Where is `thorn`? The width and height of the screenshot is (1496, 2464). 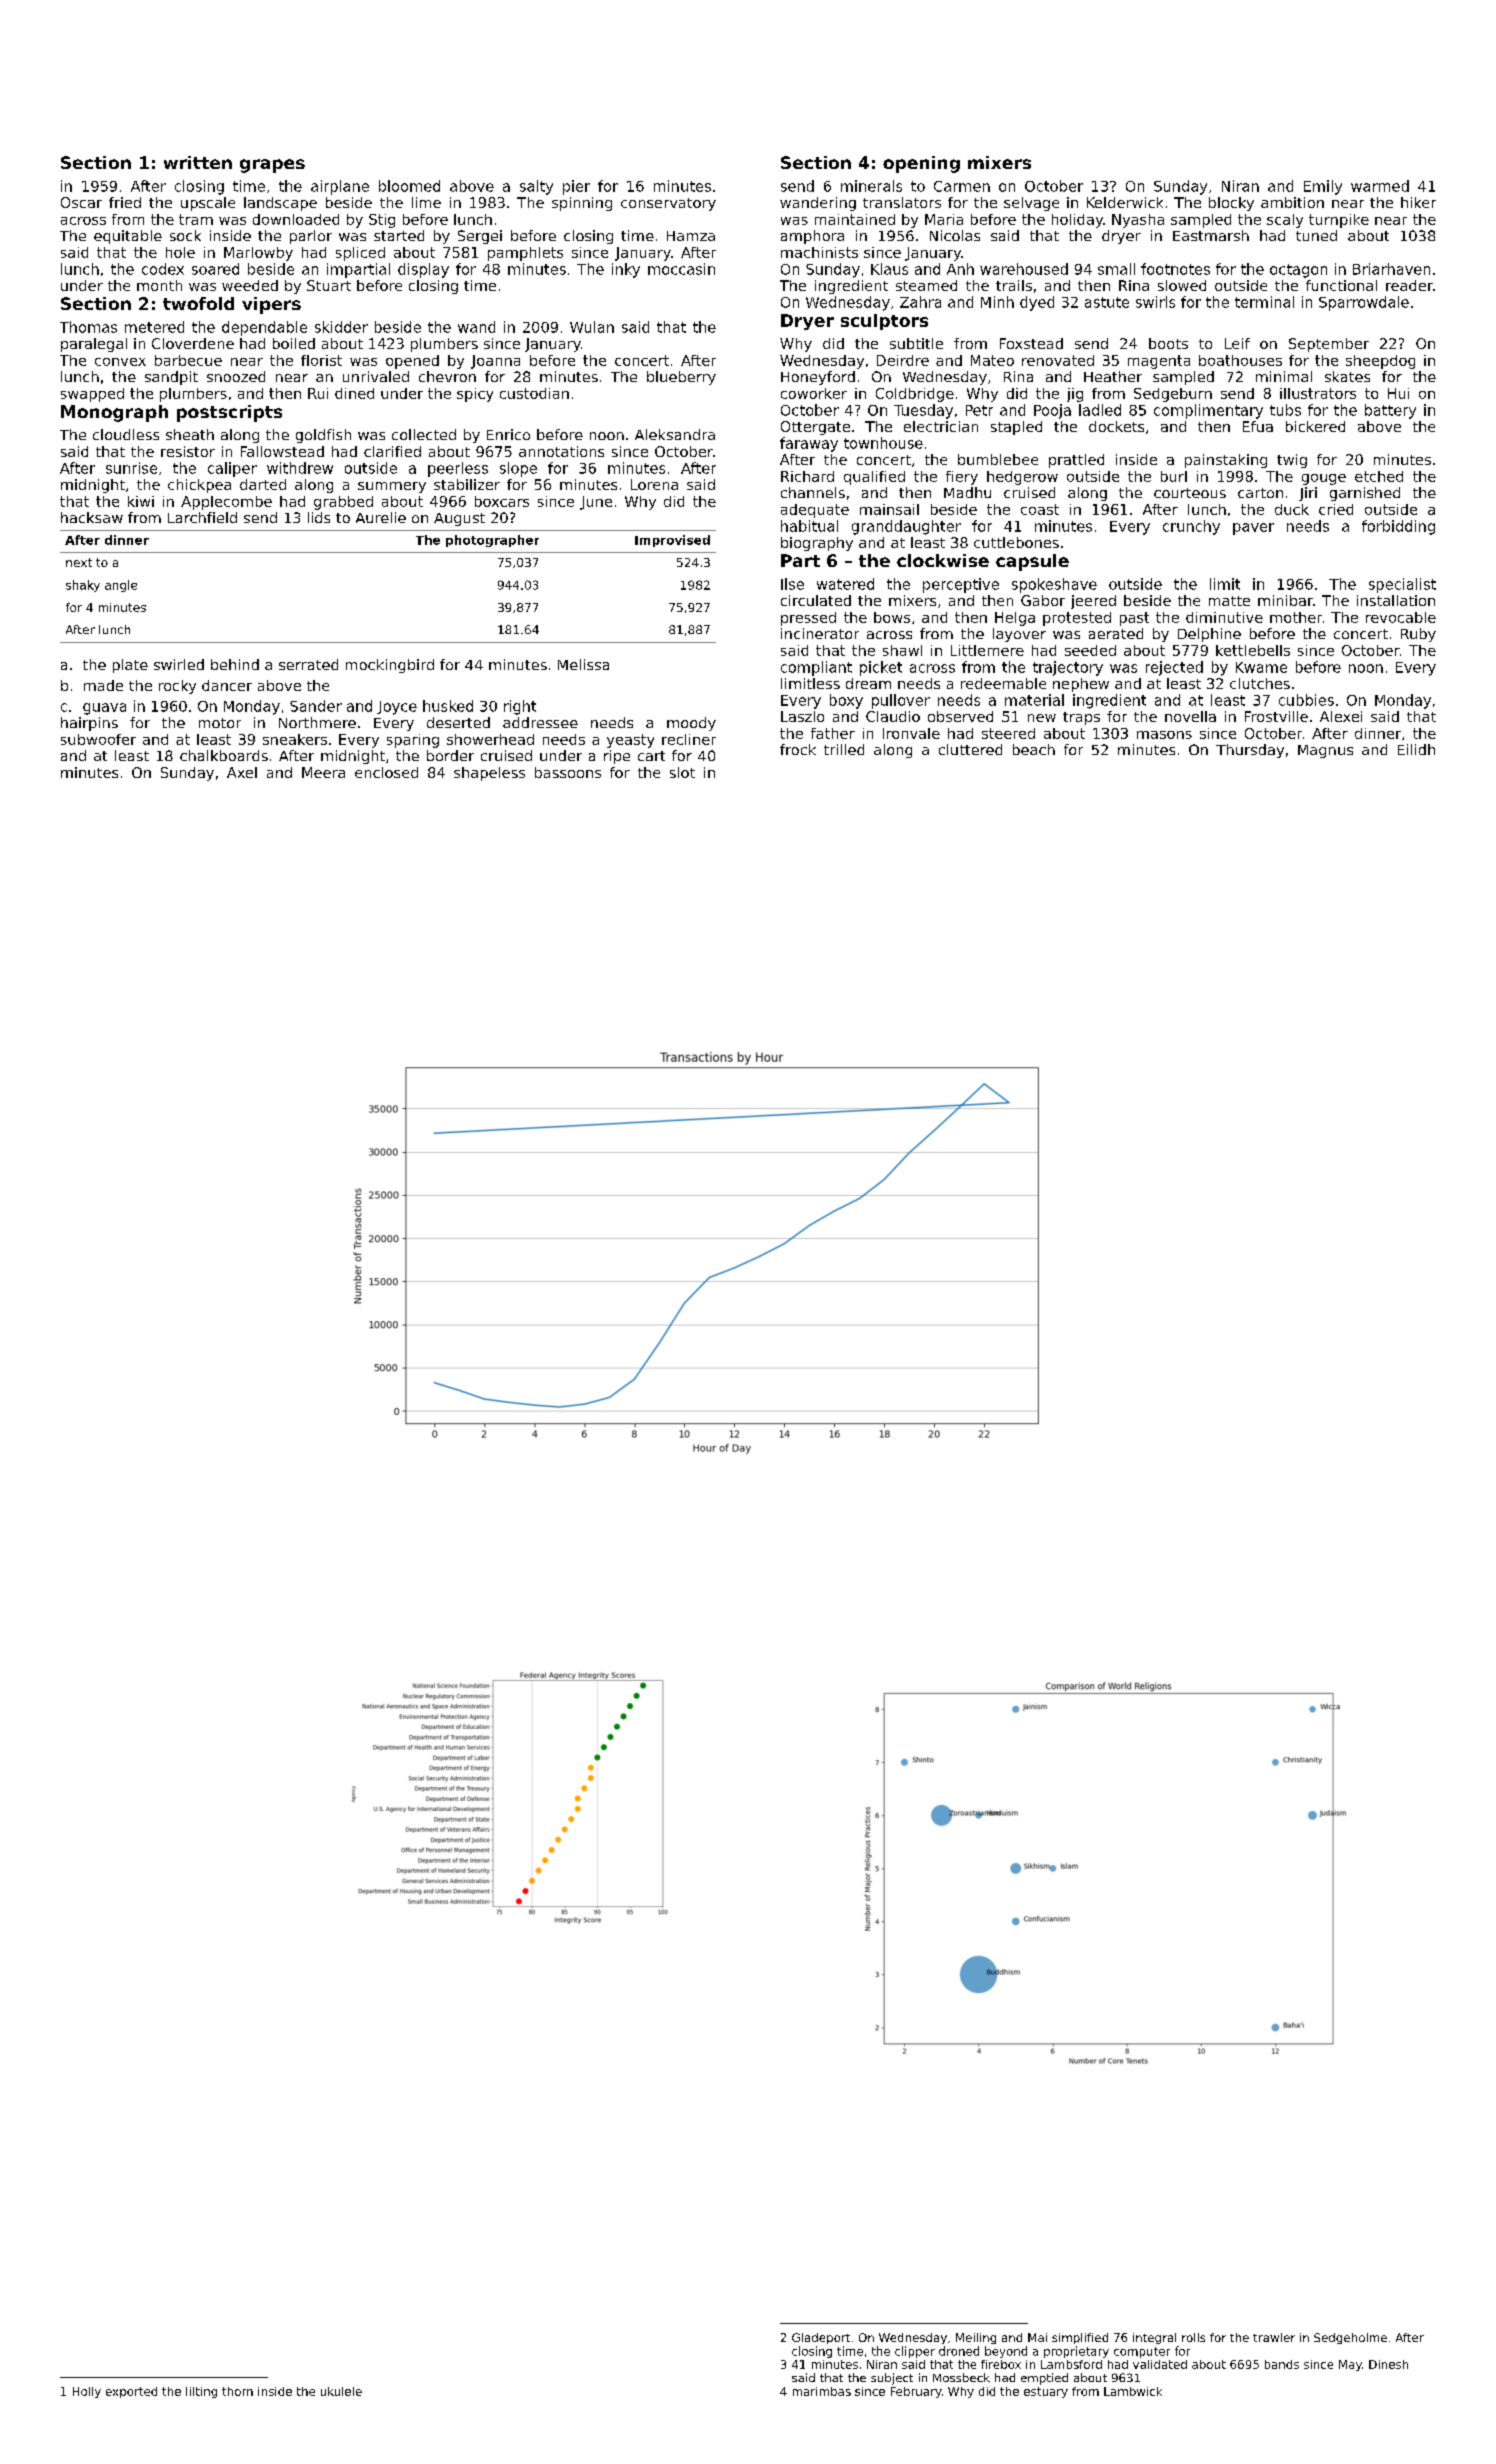
thorn is located at coordinates (237, 2391).
